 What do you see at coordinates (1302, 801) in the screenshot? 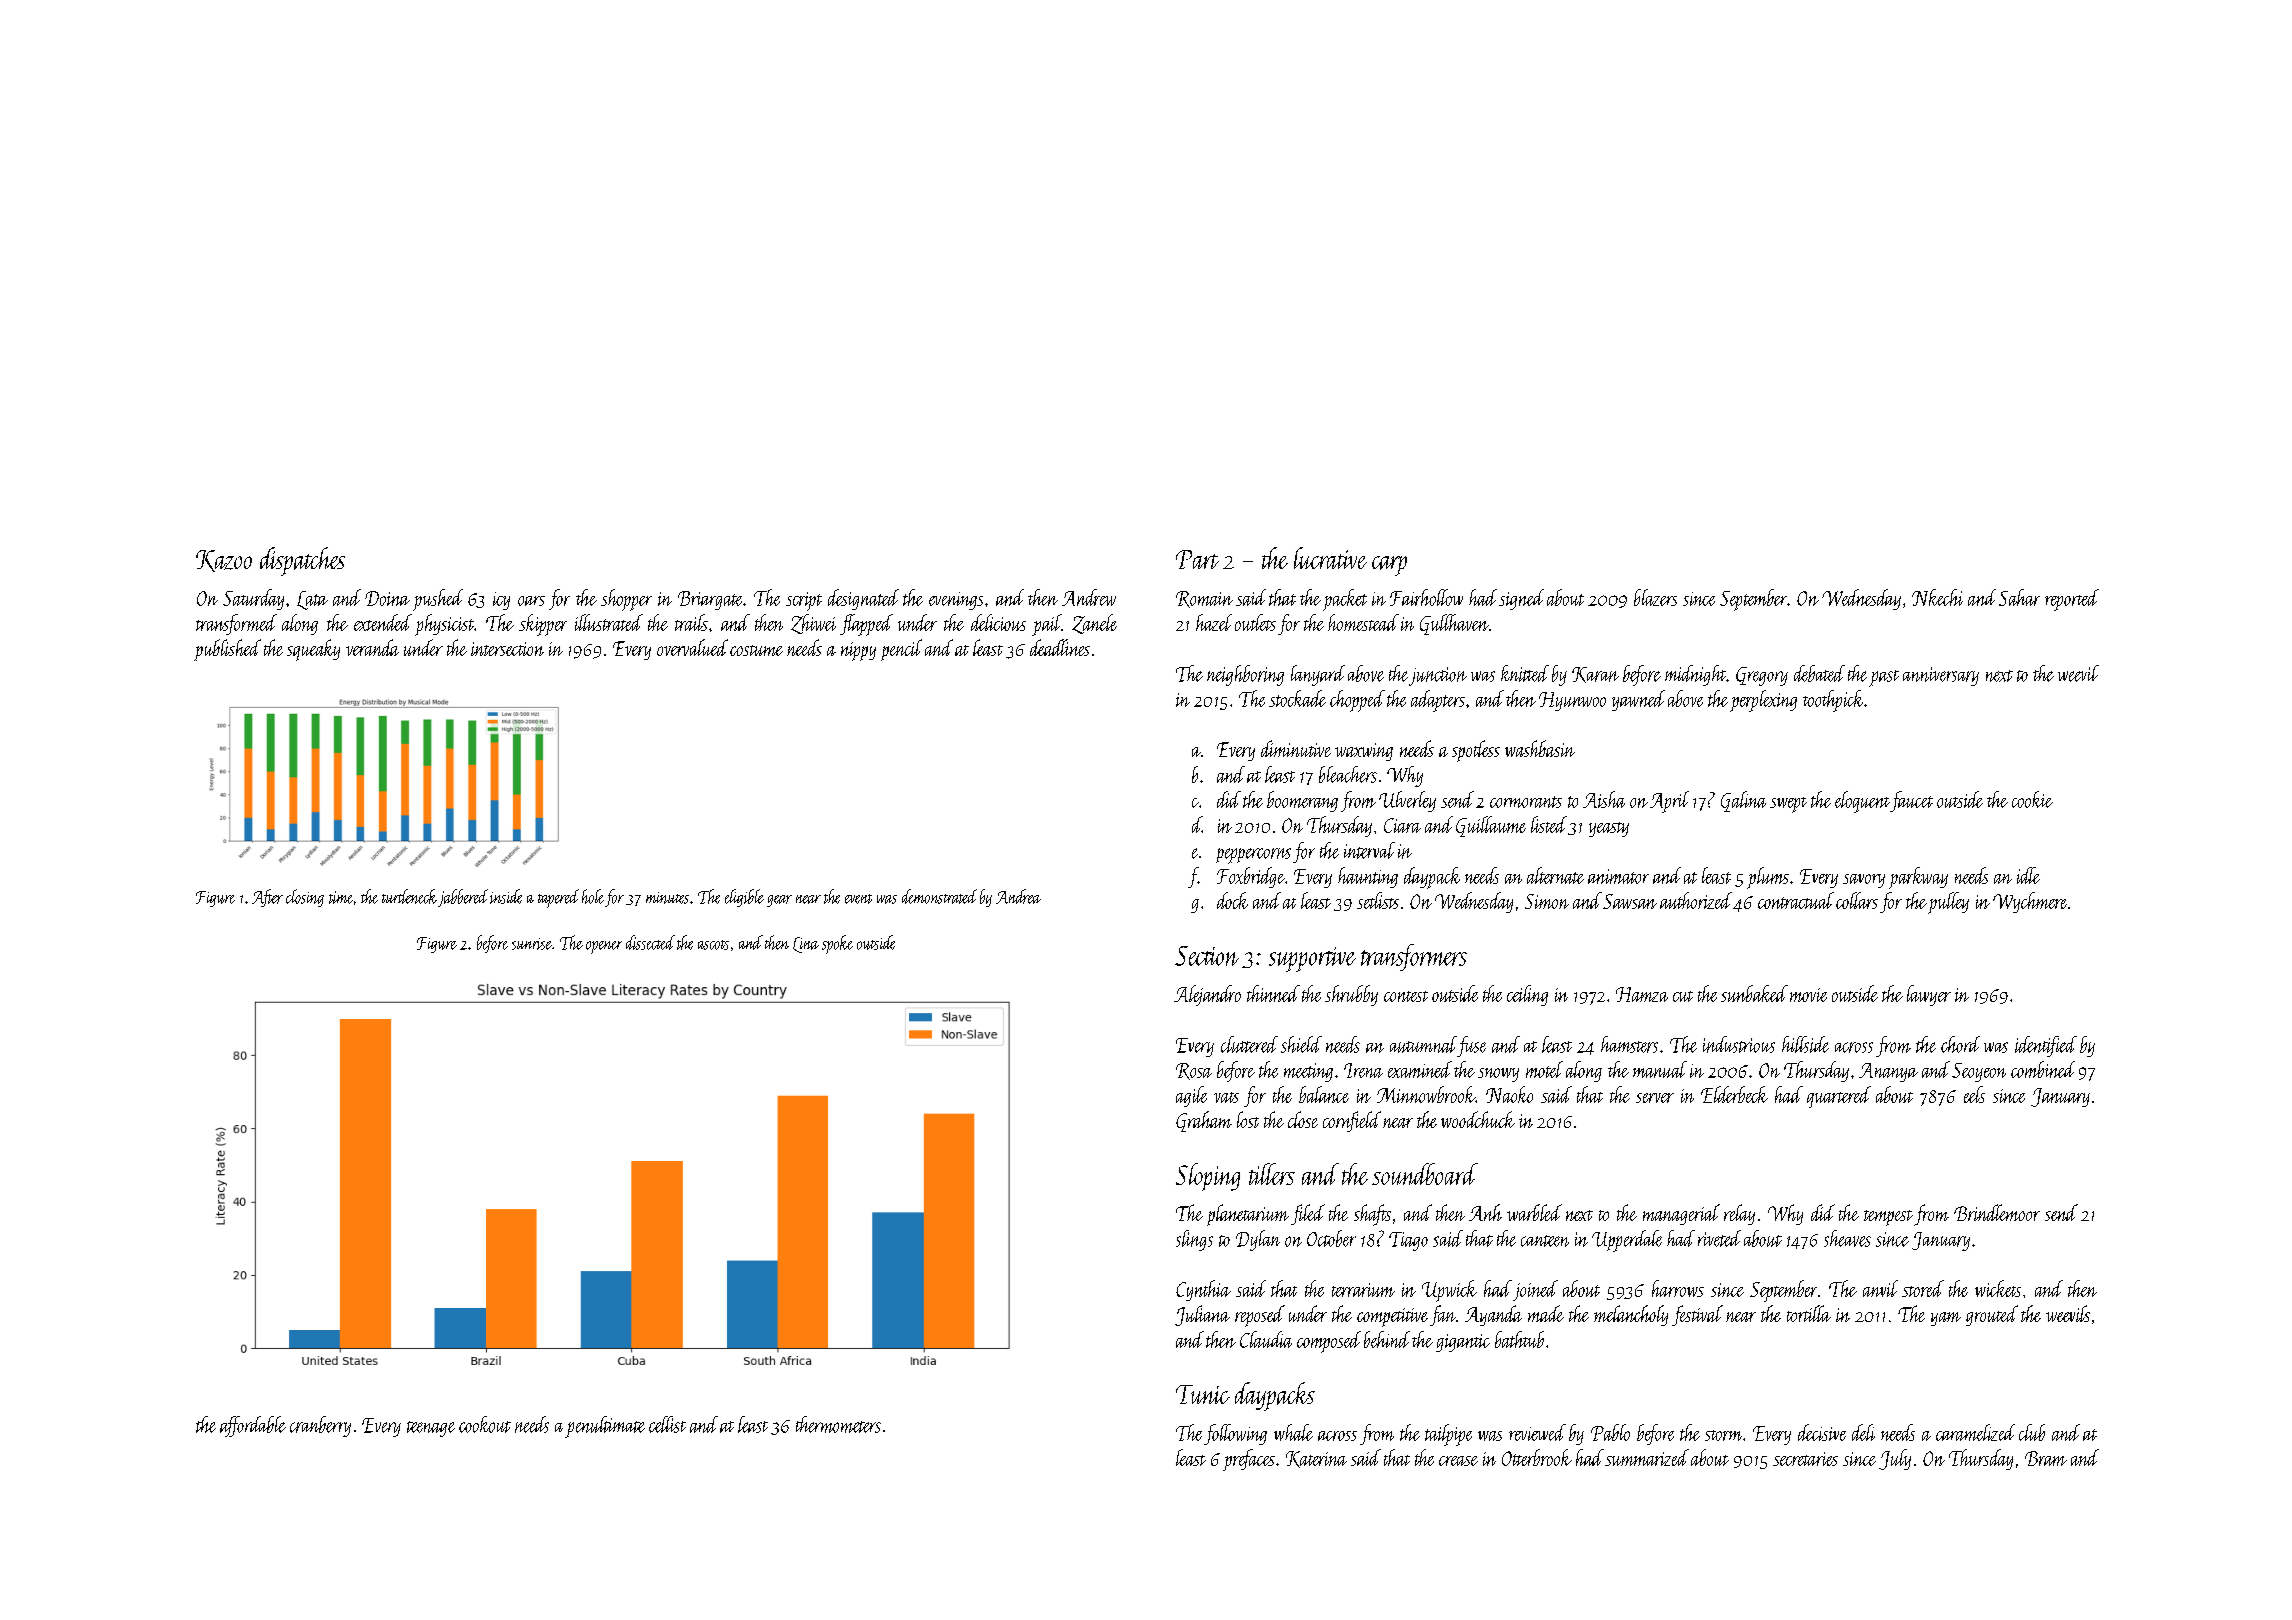
I see `boomerang` at bounding box center [1302, 801].
